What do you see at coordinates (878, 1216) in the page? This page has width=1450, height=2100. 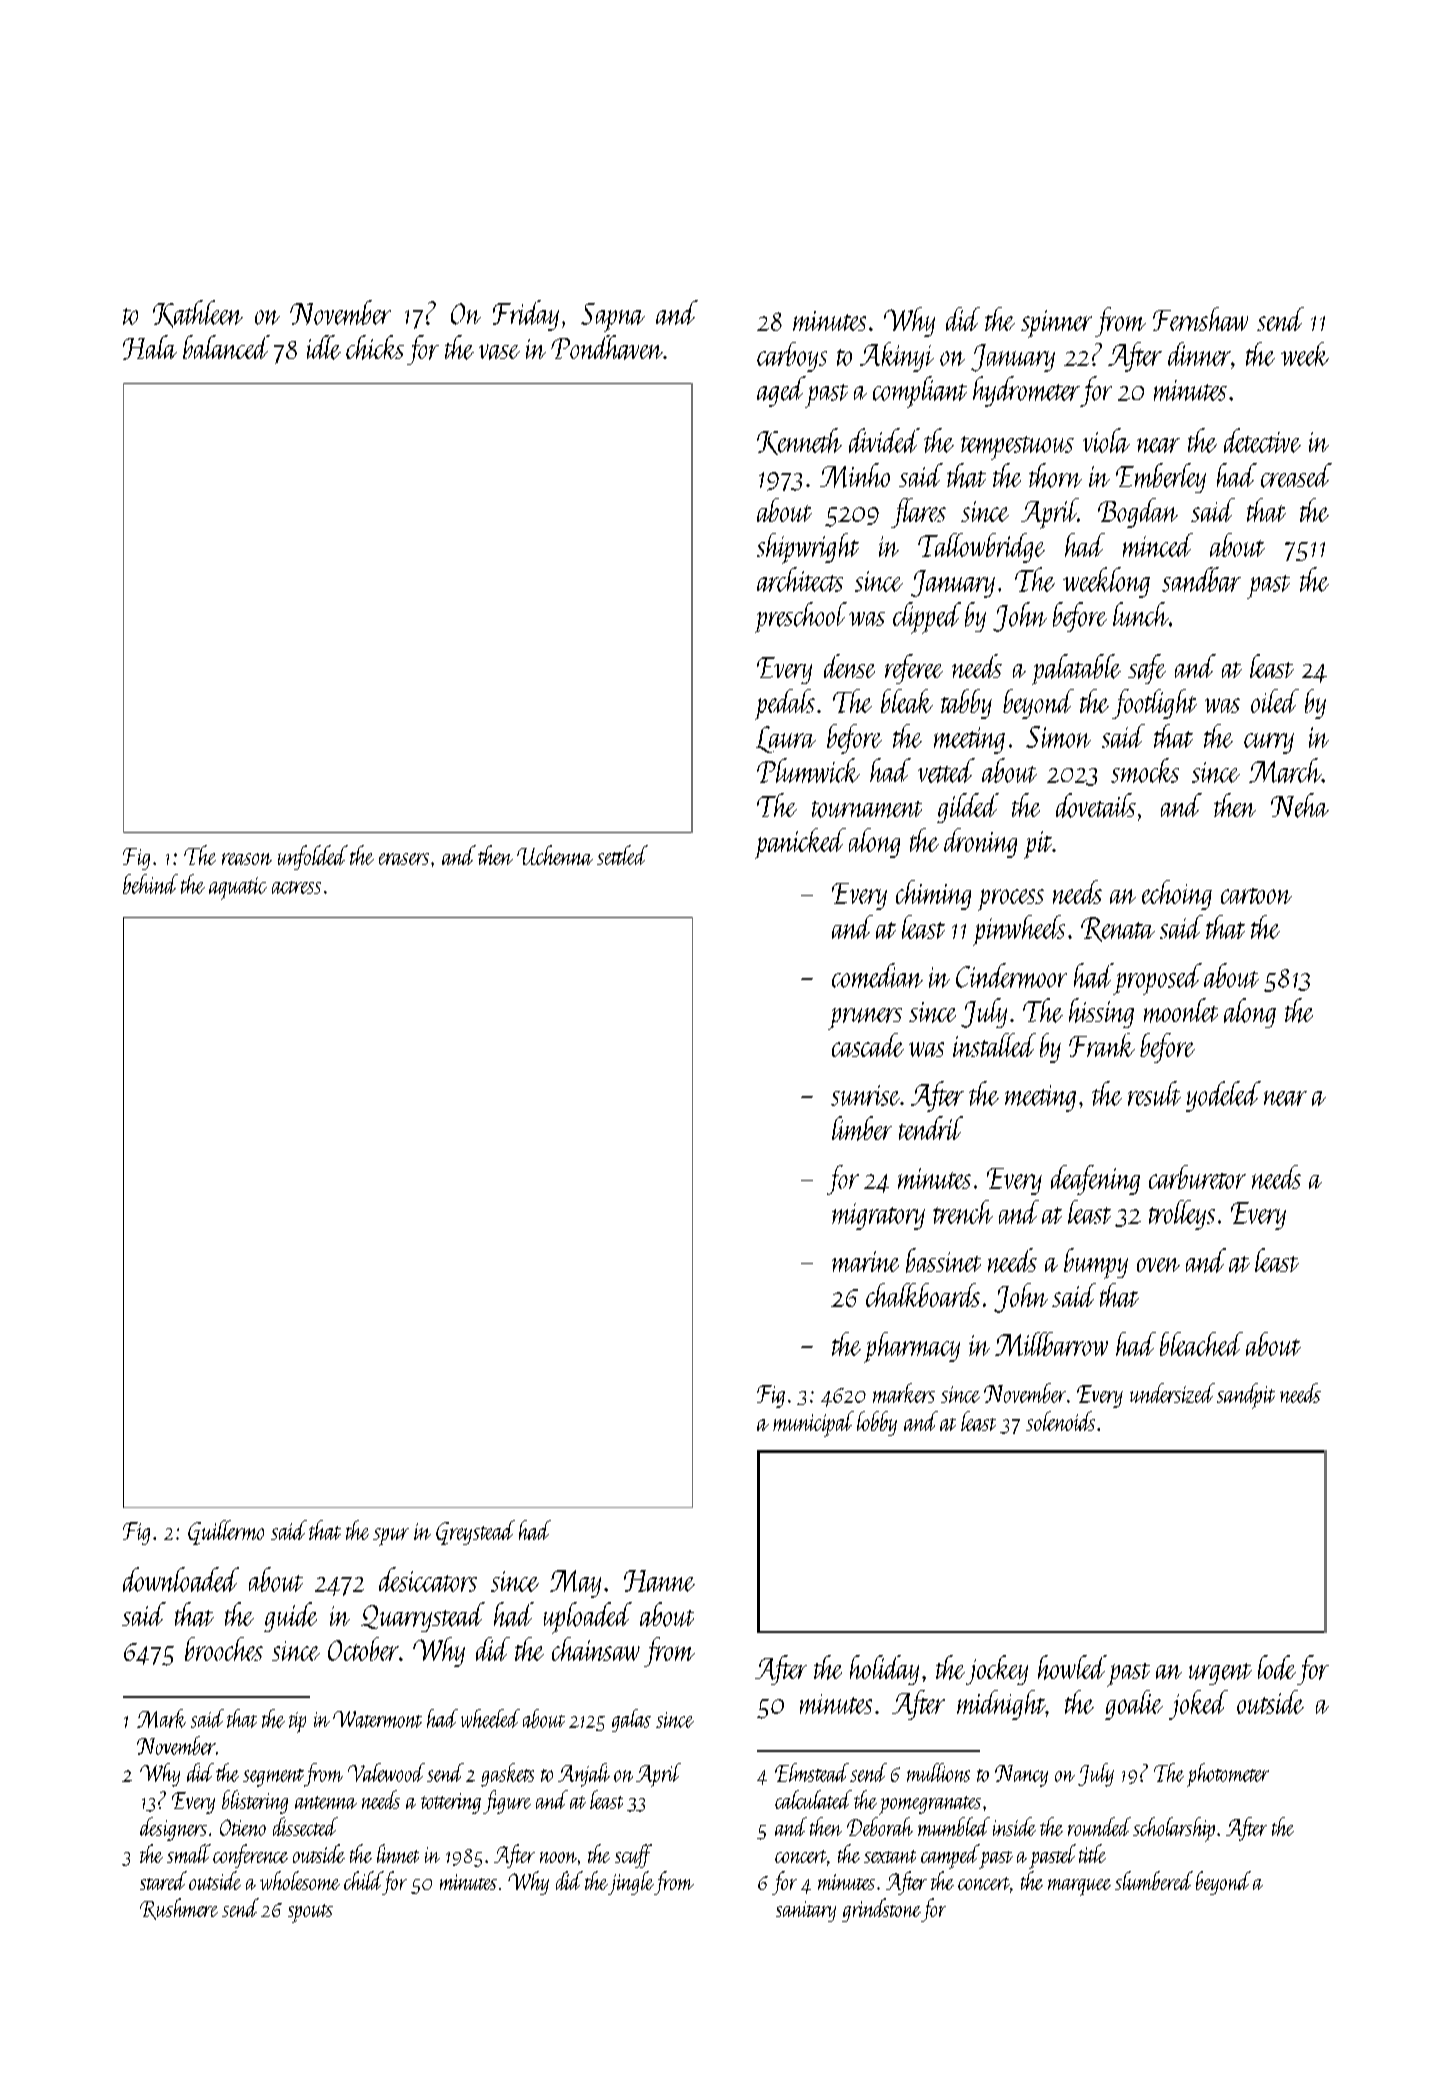 I see `migratory` at bounding box center [878, 1216].
